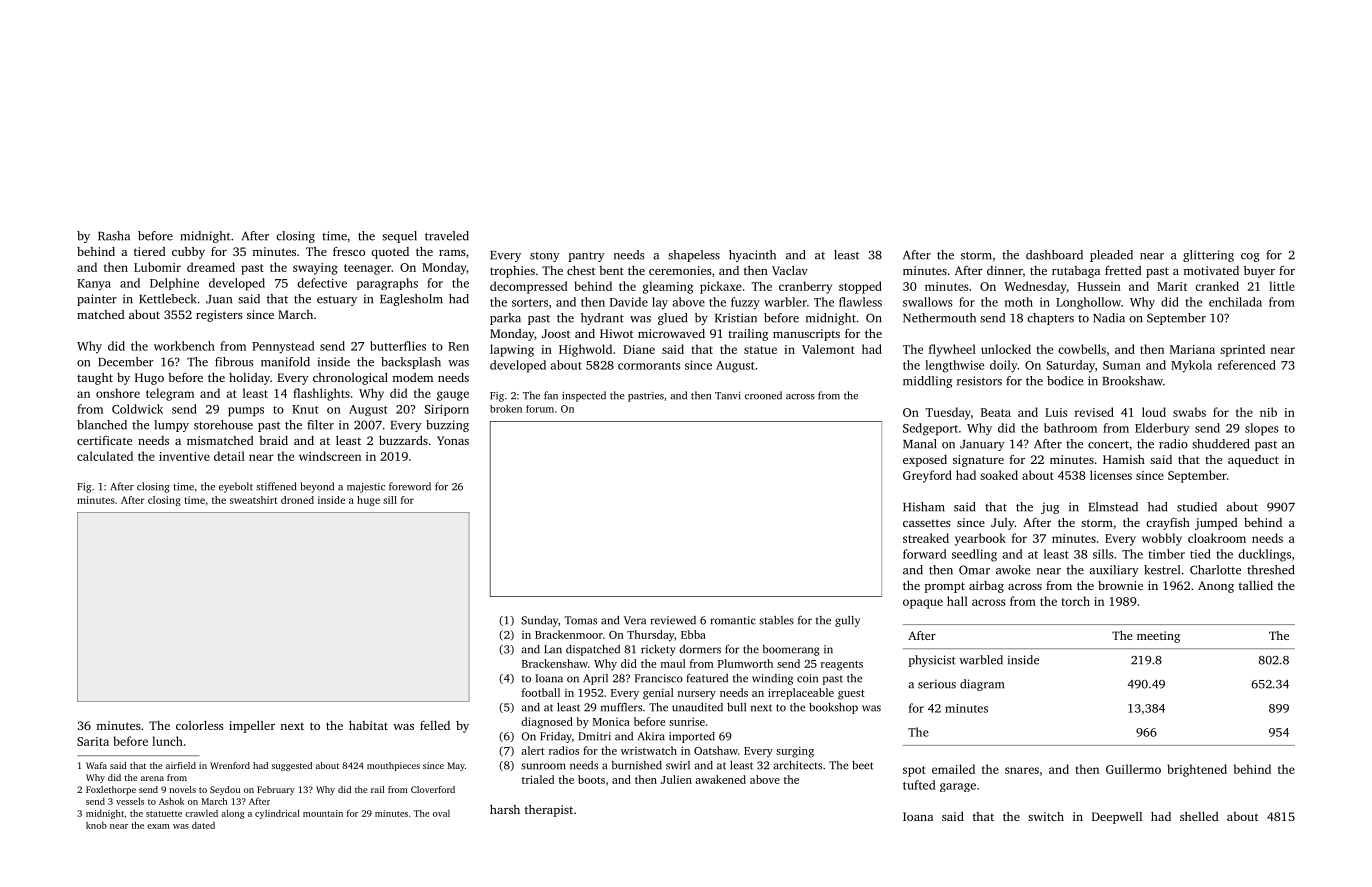  What do you see at coordinates (728, 396) in the document?
I see `Tanvi` at bounding box center [728, 396].
